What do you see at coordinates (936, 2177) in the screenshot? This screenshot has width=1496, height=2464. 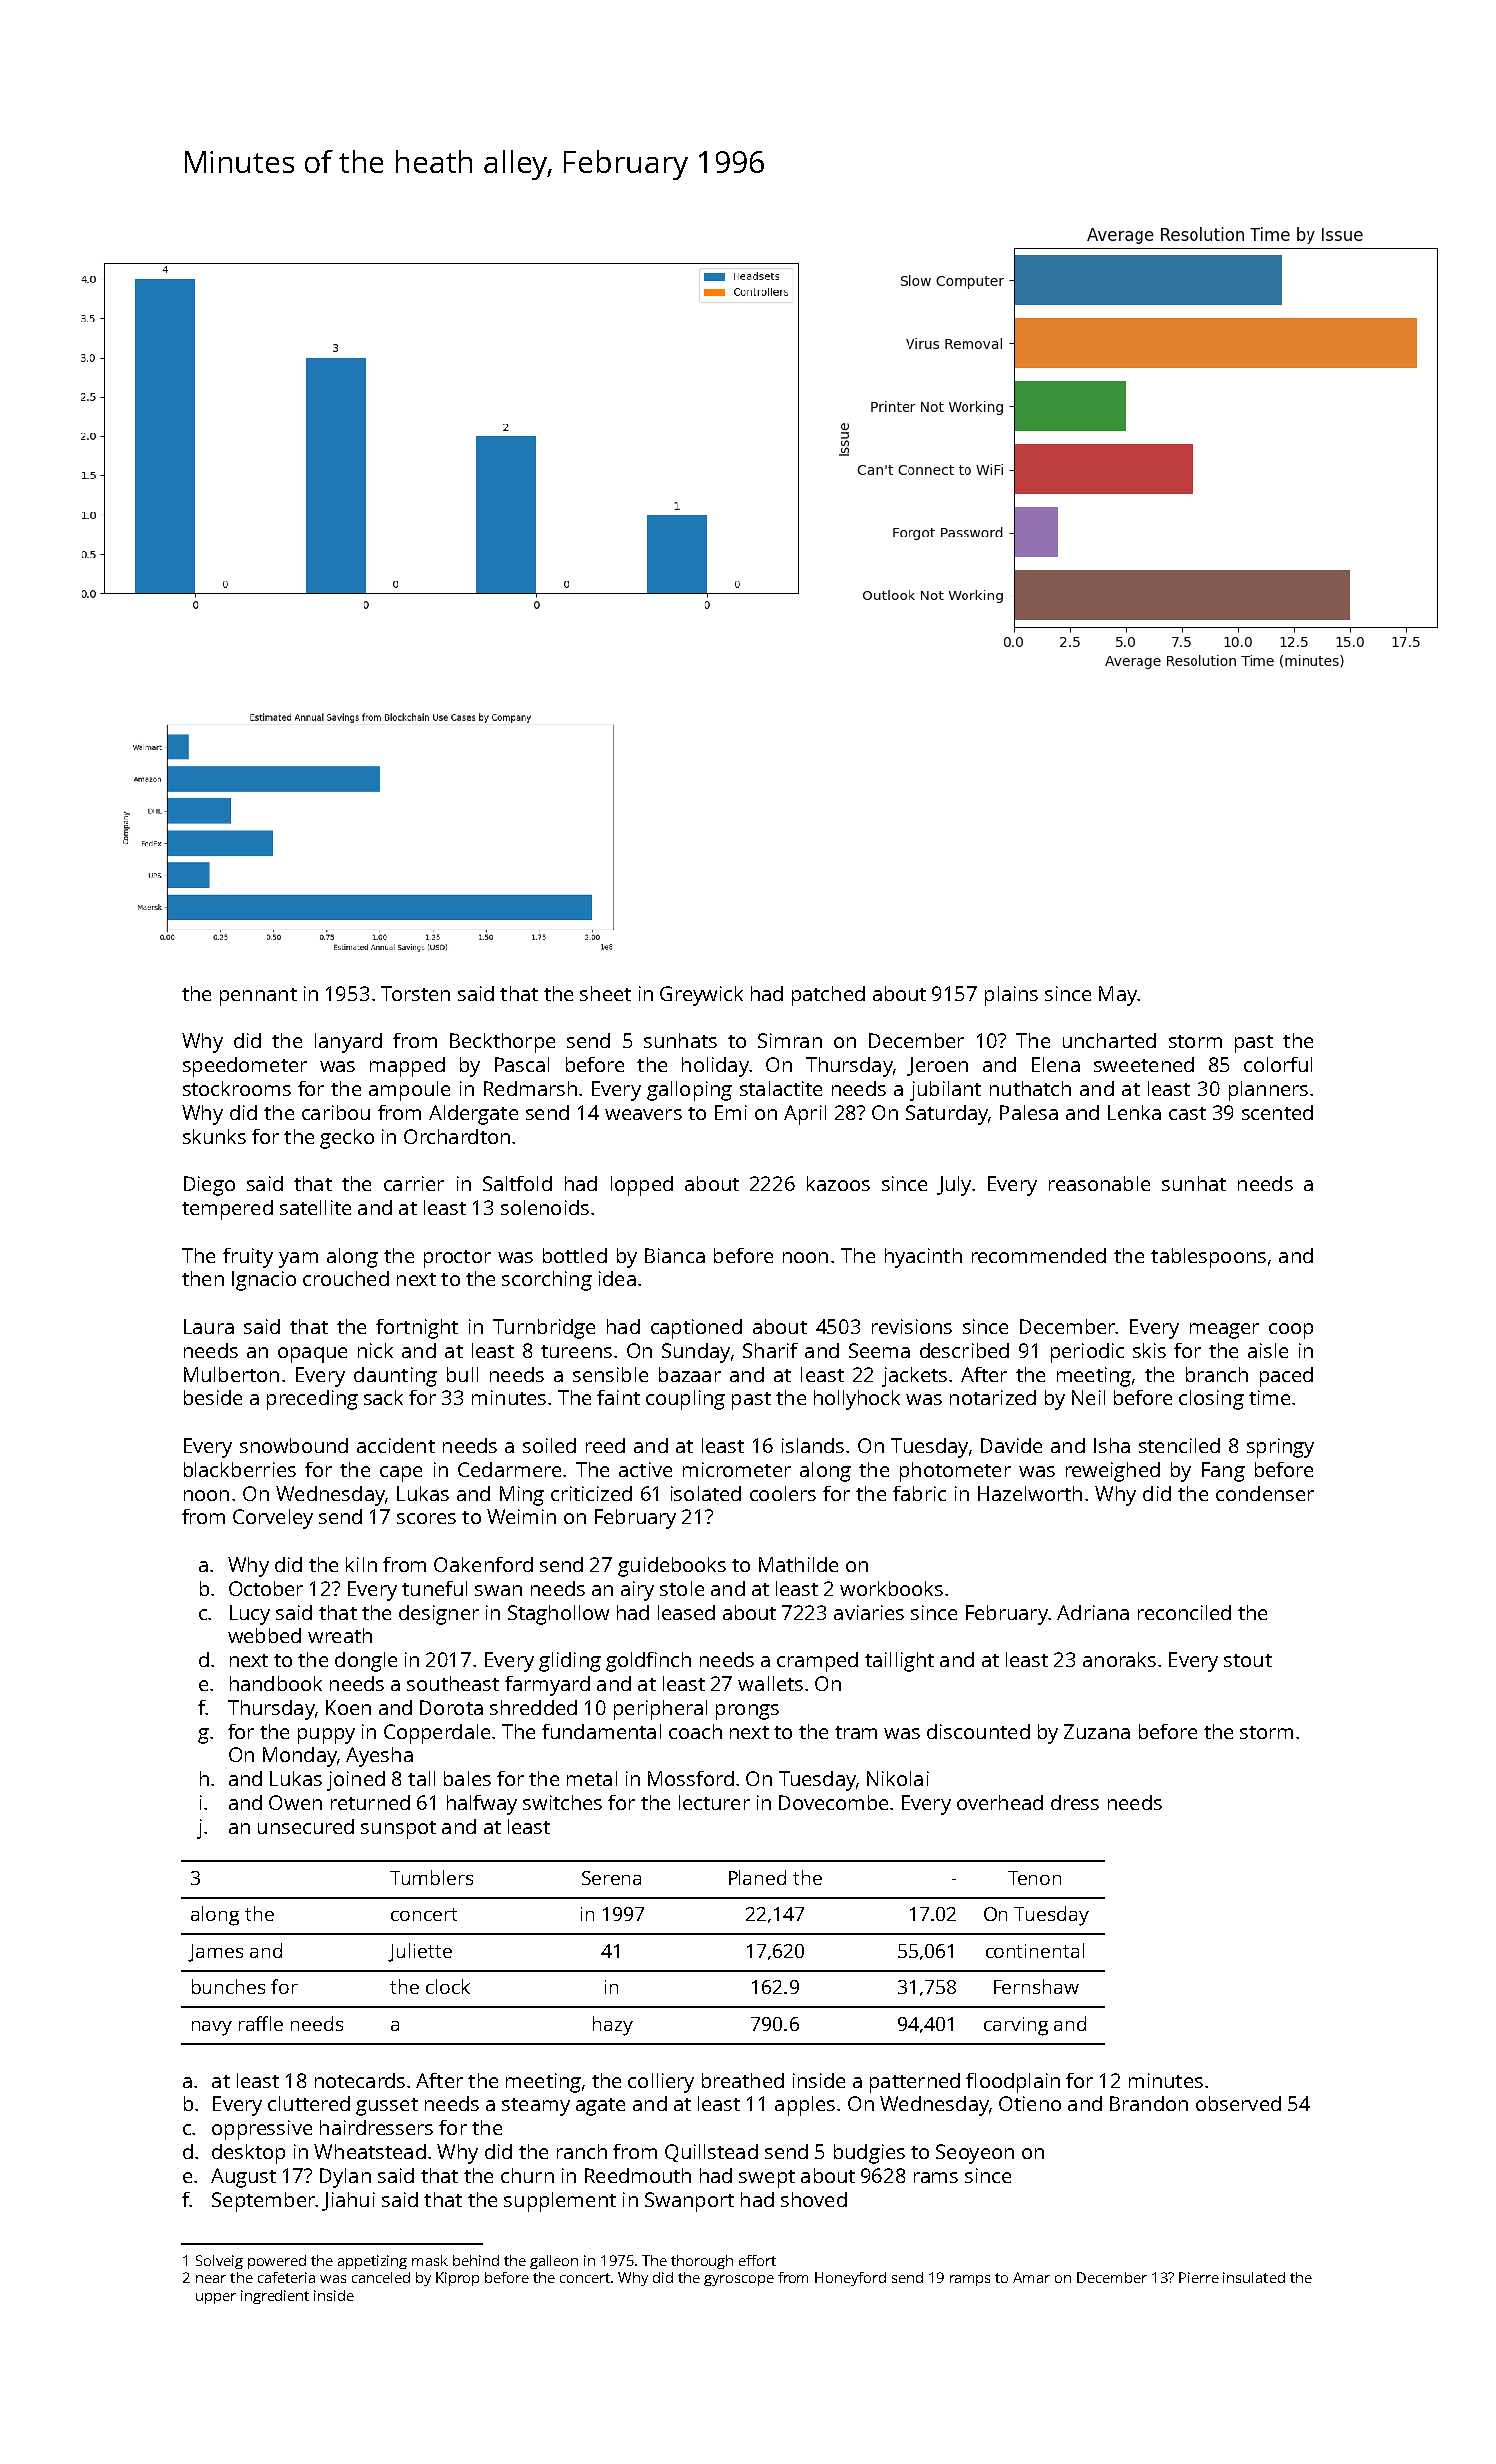 I see `rams` at bounding box center [936, 2177].
